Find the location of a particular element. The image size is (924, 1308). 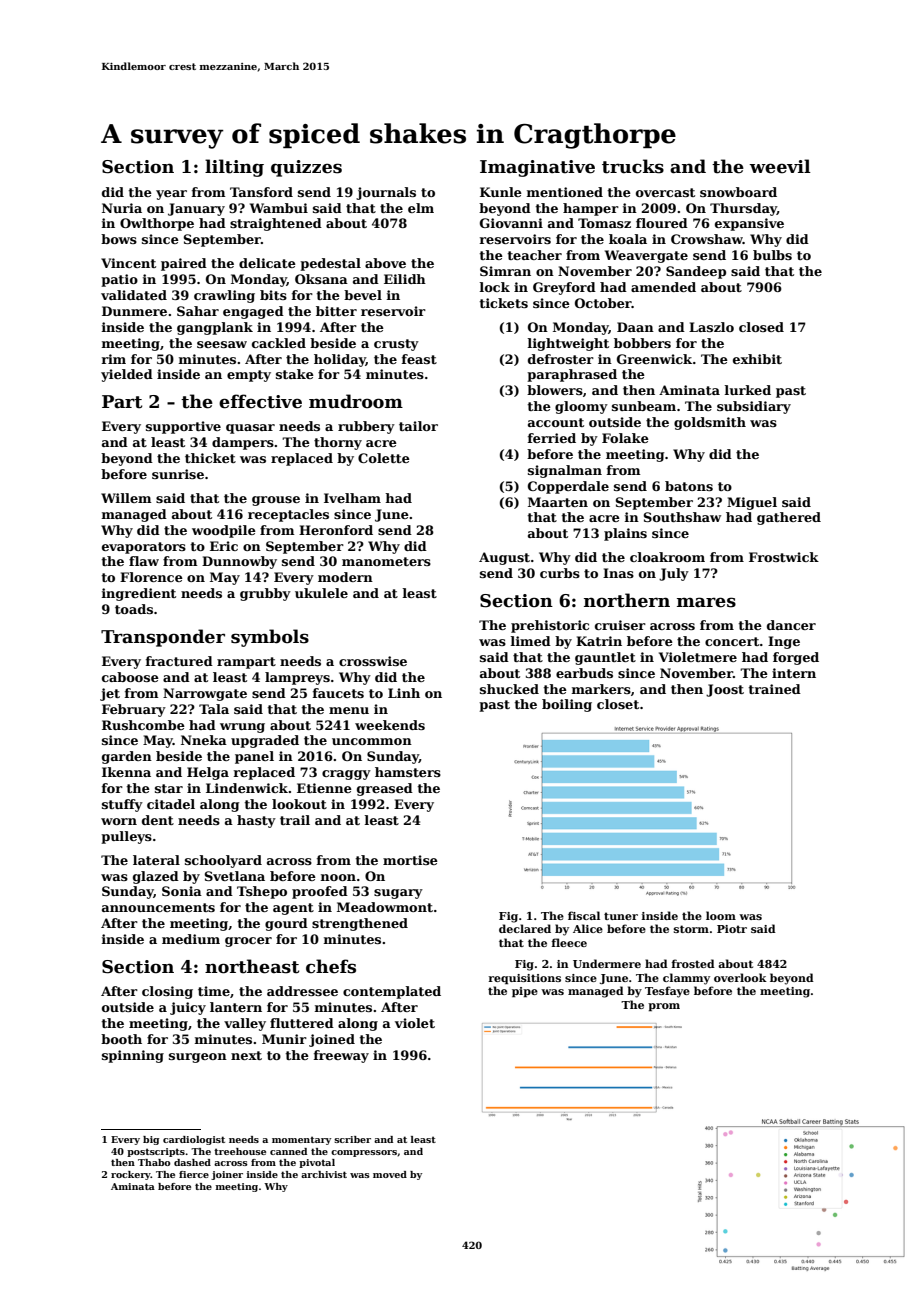

journals is located at coordinates (386, 193).
